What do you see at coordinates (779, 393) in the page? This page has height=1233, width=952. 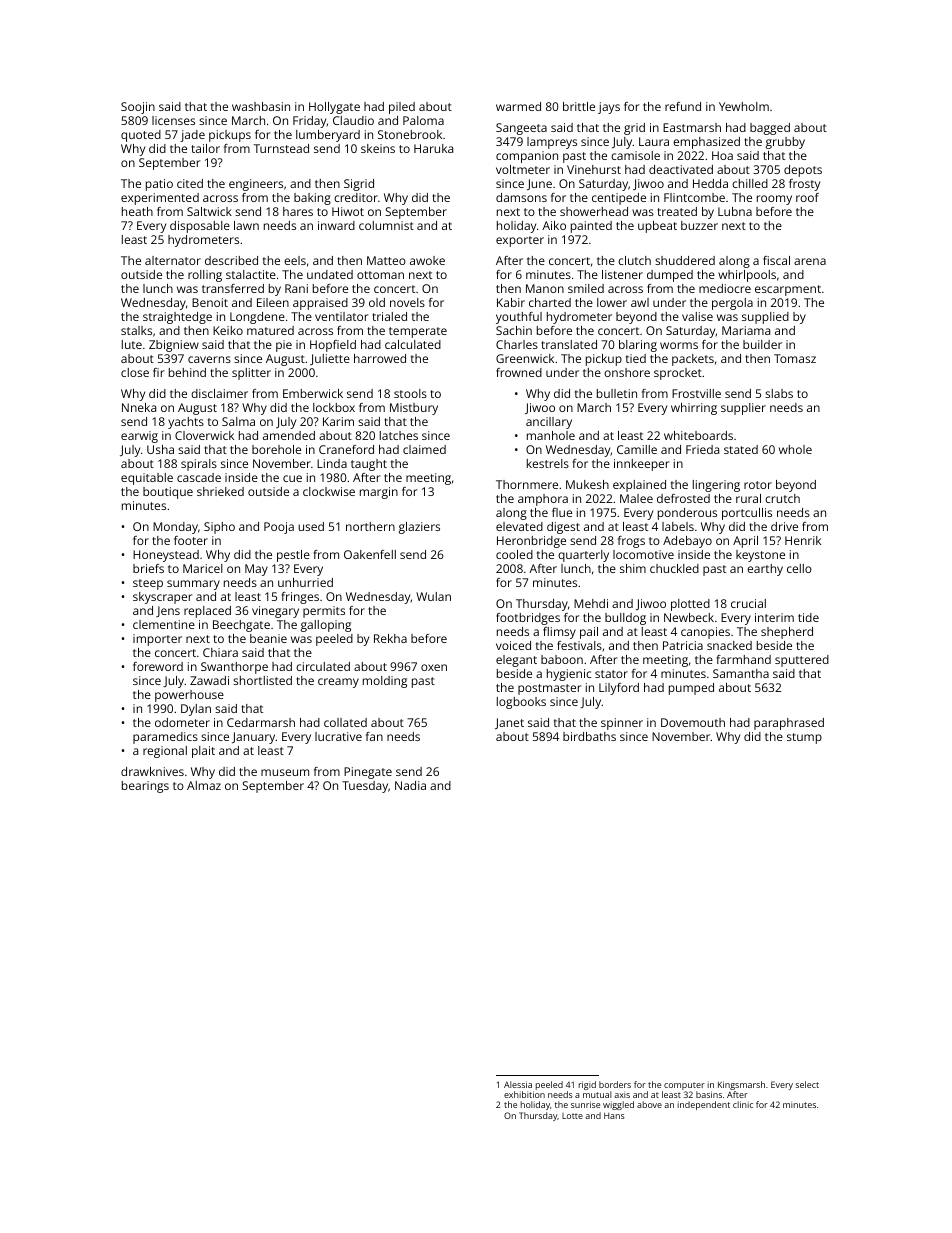 I see `slabs` at bounding box center [779, 393].
